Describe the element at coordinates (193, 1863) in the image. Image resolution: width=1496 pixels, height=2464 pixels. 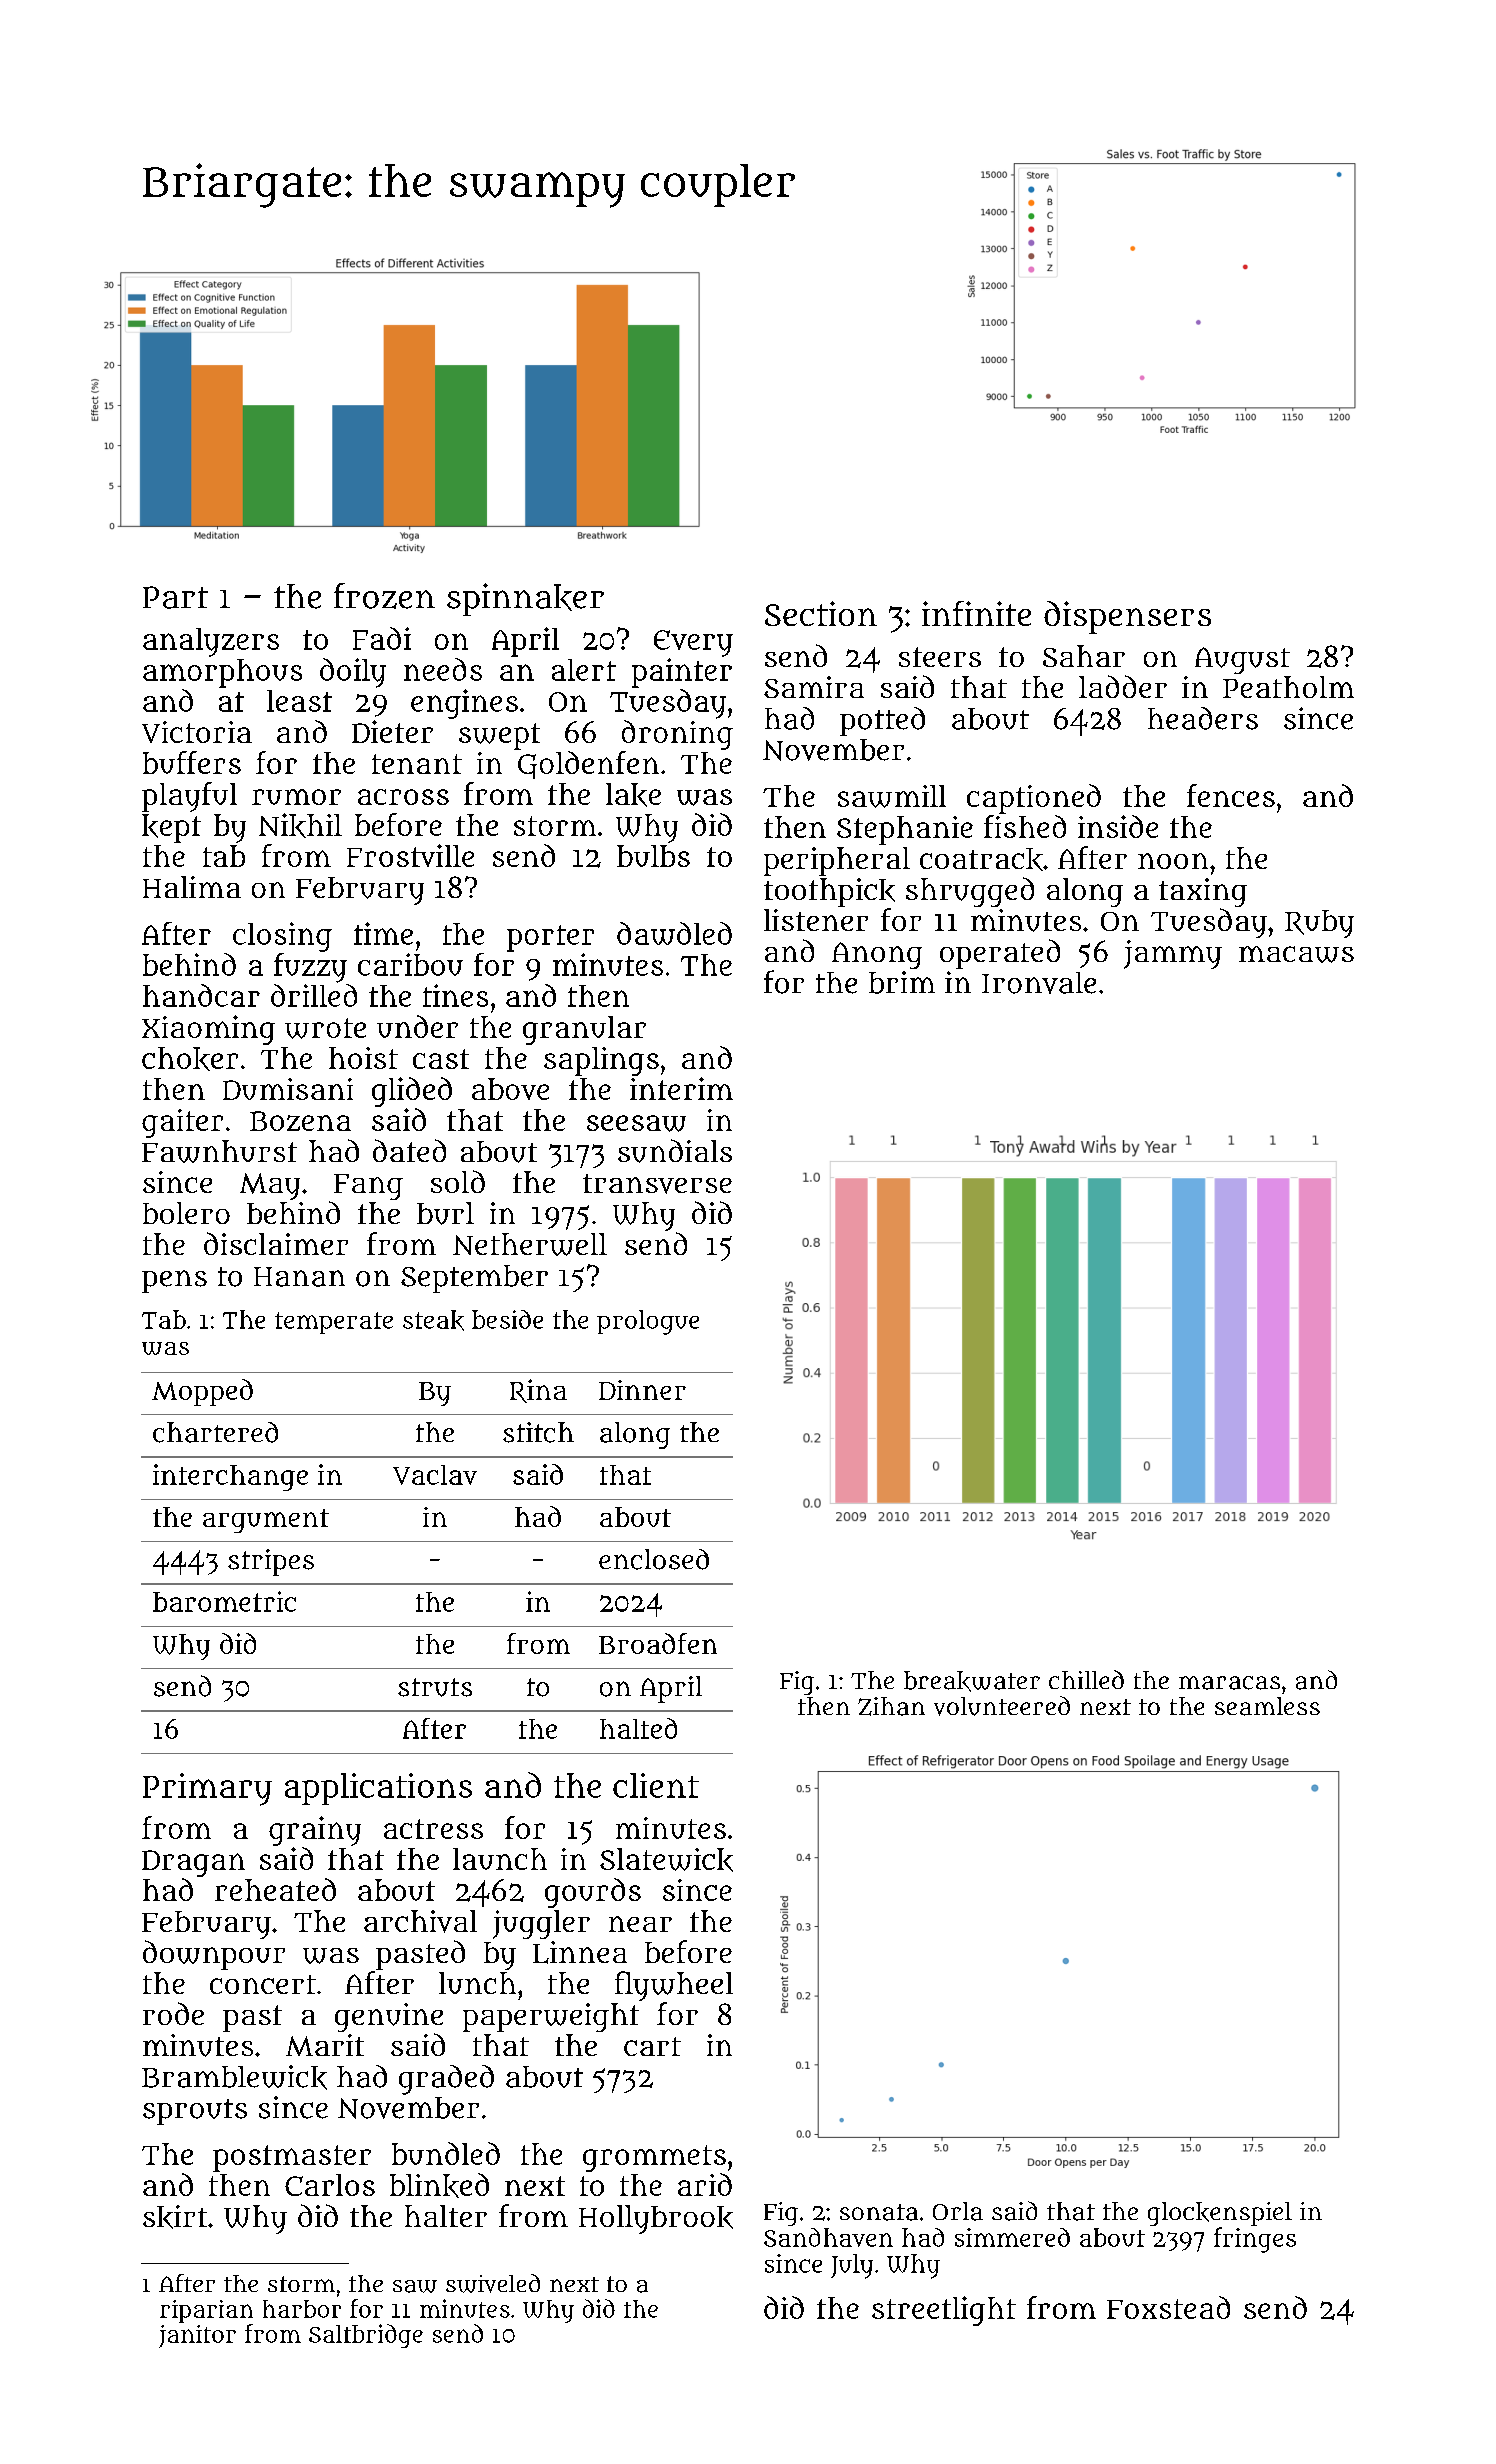
I see `Dragan` at that location.
